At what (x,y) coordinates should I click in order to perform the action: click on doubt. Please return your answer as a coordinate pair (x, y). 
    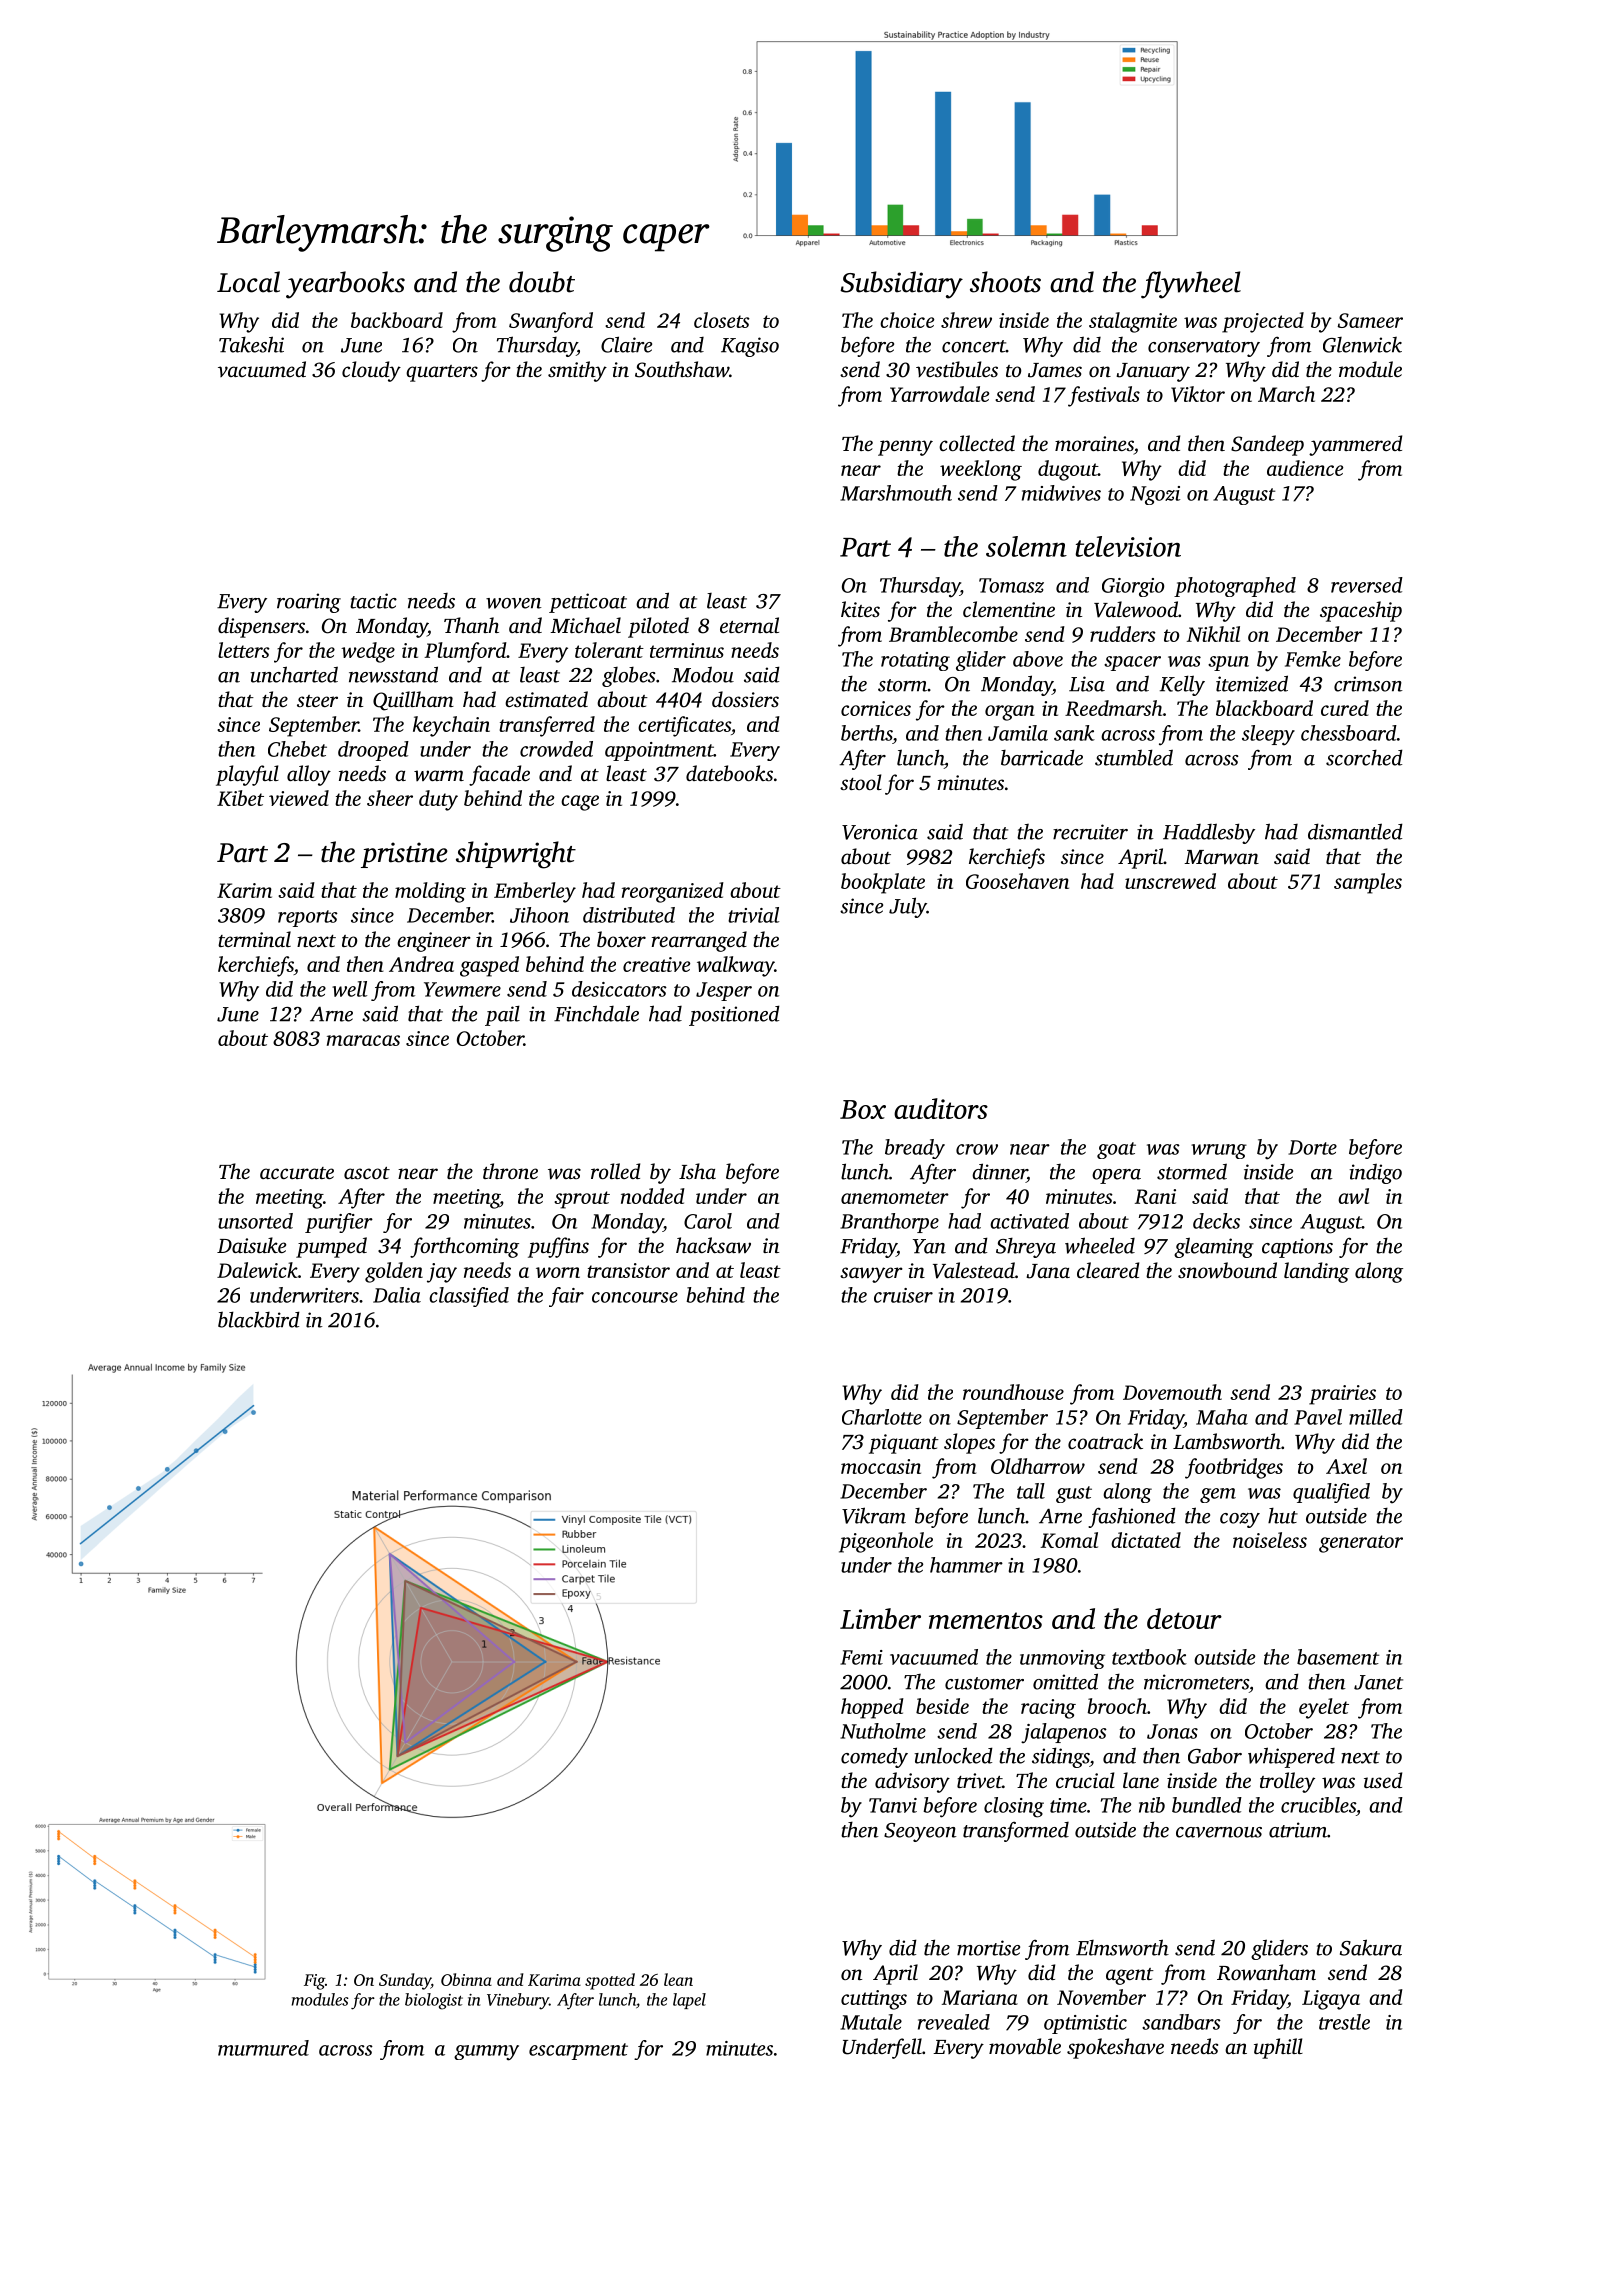
    Looking at the image, I should click on (542, 282).
